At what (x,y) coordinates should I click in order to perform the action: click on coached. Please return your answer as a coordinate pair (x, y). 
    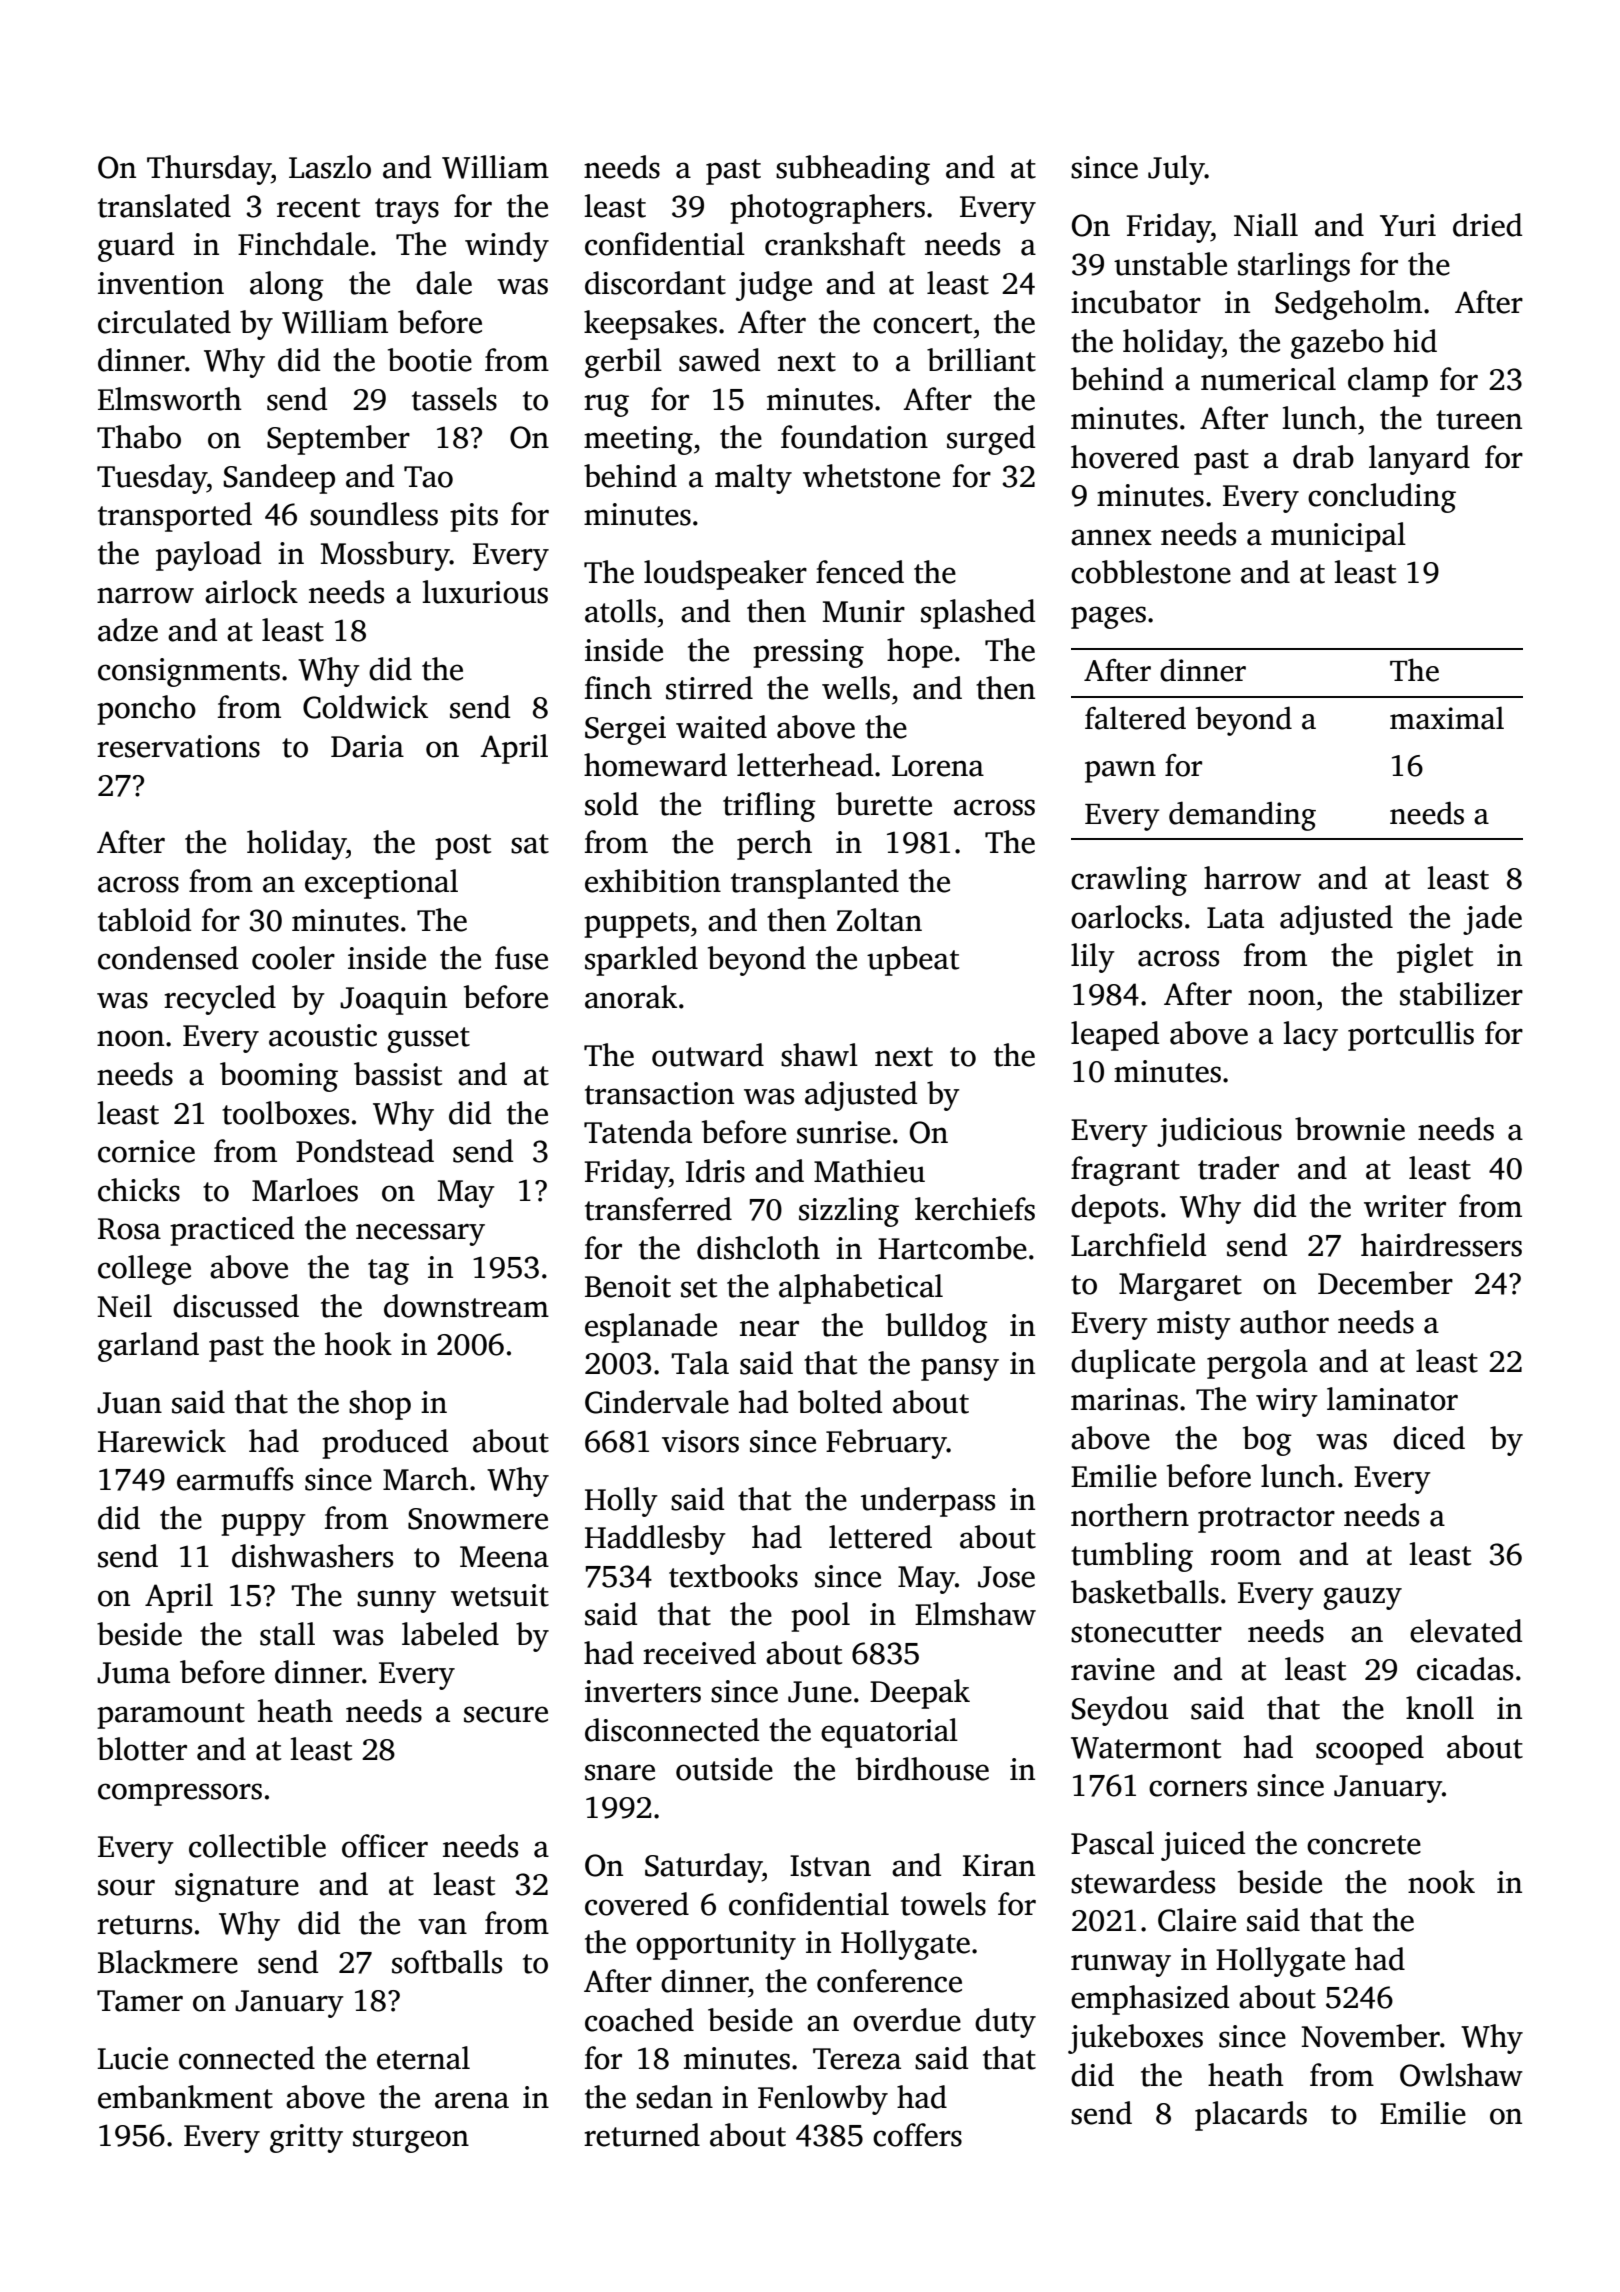
    Looking at the image, I should click on (639, 2020).
